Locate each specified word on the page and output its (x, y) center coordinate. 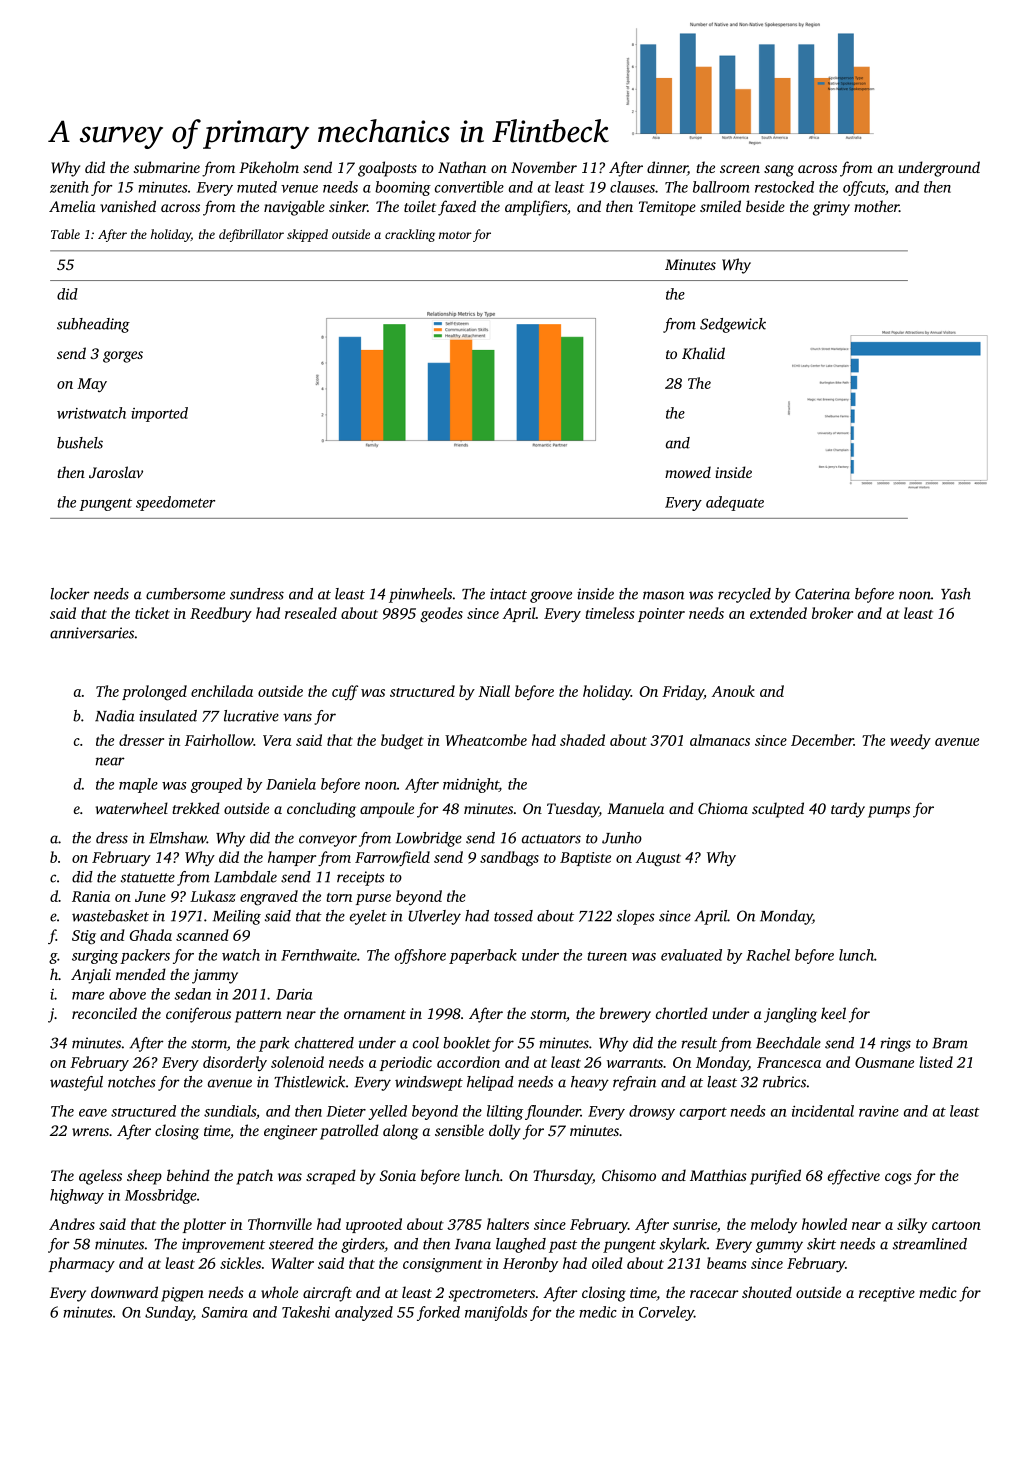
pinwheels (420, 595)
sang (779, 171)
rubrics (784, 1082)
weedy (910, 741)
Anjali (91, 976)
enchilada (222, 691)
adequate (735, 503)
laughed (521, 1245)
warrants (635, 1063)
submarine (167, 167)
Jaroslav (116, 472)
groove (551, 597)
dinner (667, 168)
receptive (887, 1294)
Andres (72, 1224)
